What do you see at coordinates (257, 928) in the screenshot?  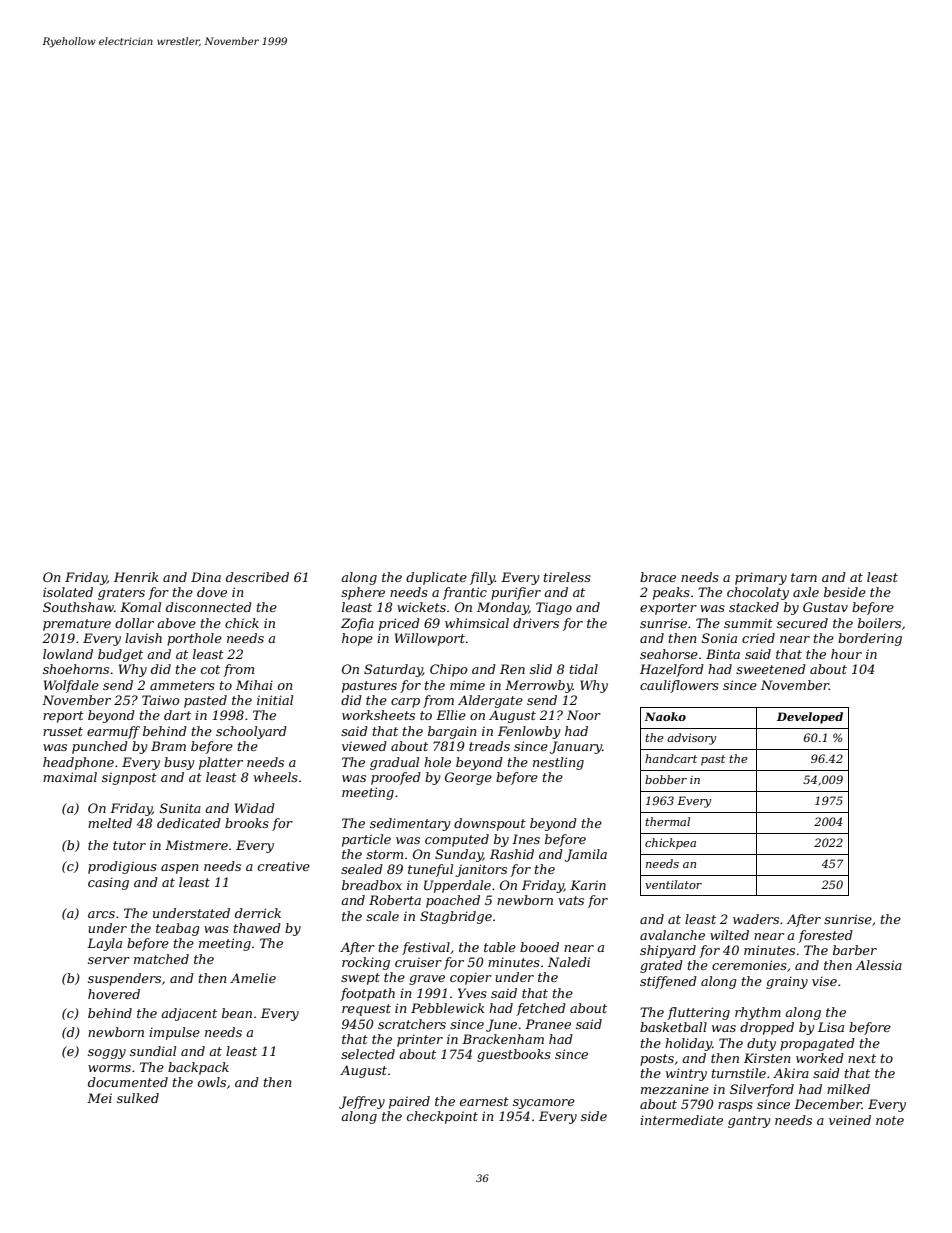 I see `thawed` at bounding box center [257, 928].
